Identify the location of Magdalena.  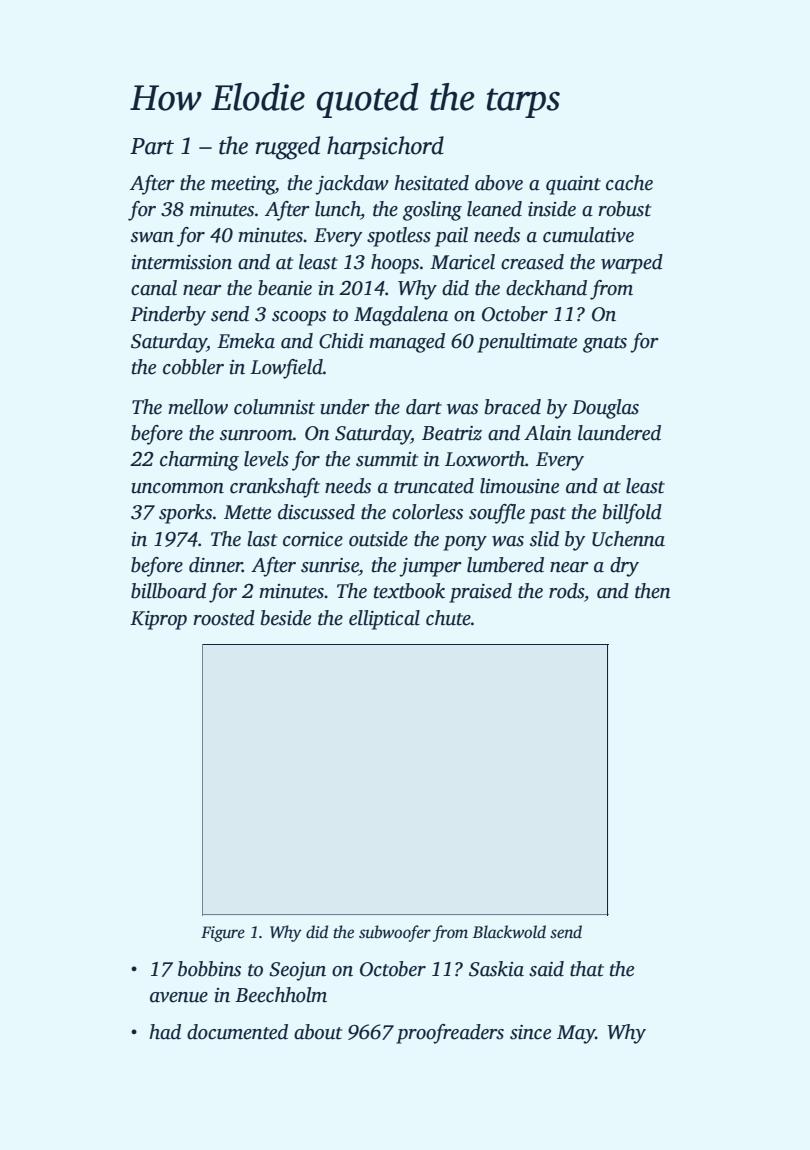
(401, 316).
